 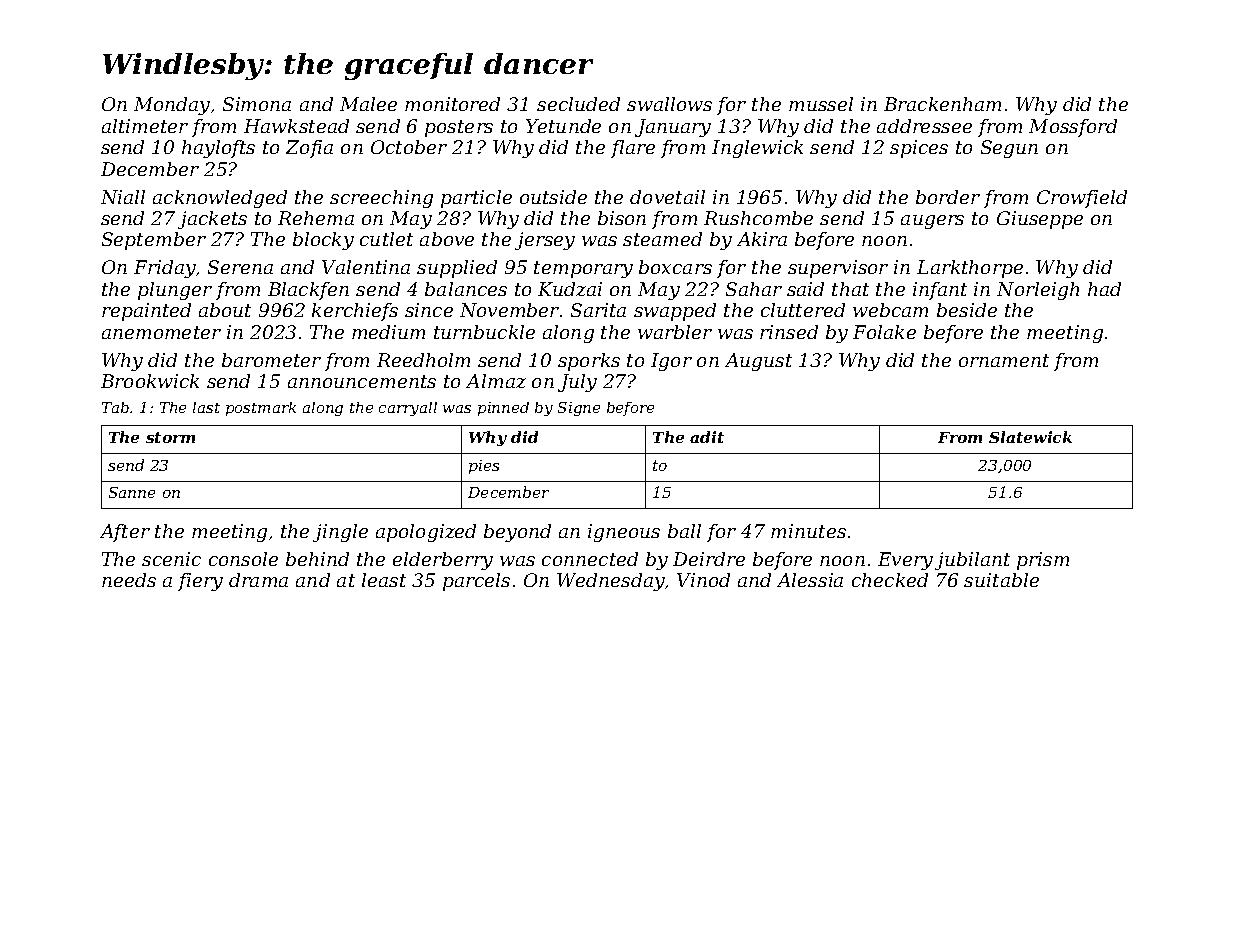 I want to click on Brackenham, so click(x=942, y=104).
